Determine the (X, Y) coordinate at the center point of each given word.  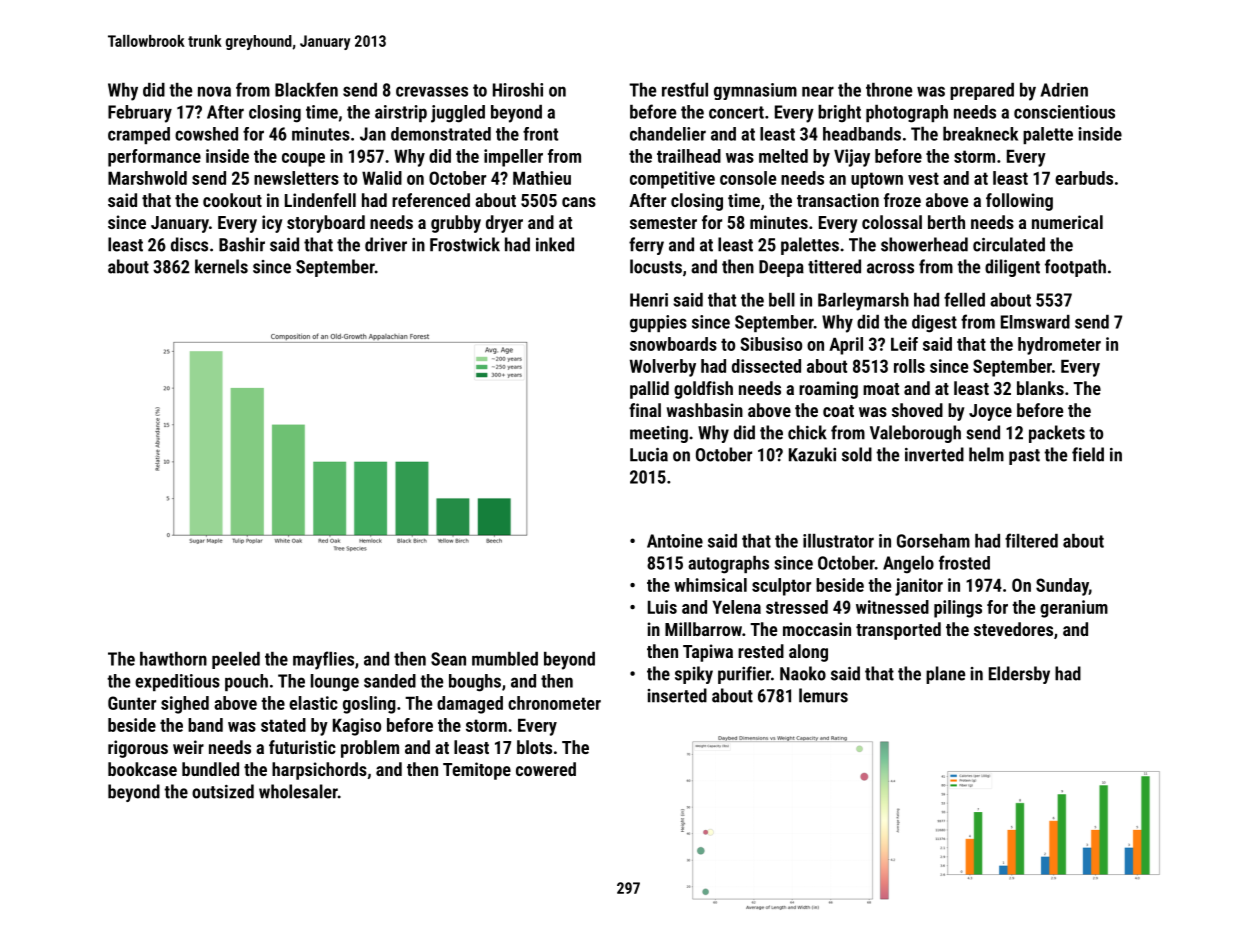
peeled (236, 660)
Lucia (649, 455)
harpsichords (319, 771)
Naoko (803, 673)
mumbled (505, 659)
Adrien (1064, 90)
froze (902, 200)
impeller (513, 158)
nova (214, 91)
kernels (221, 266)
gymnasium (755, 91)
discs (189, 244)
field (1088, 454)
